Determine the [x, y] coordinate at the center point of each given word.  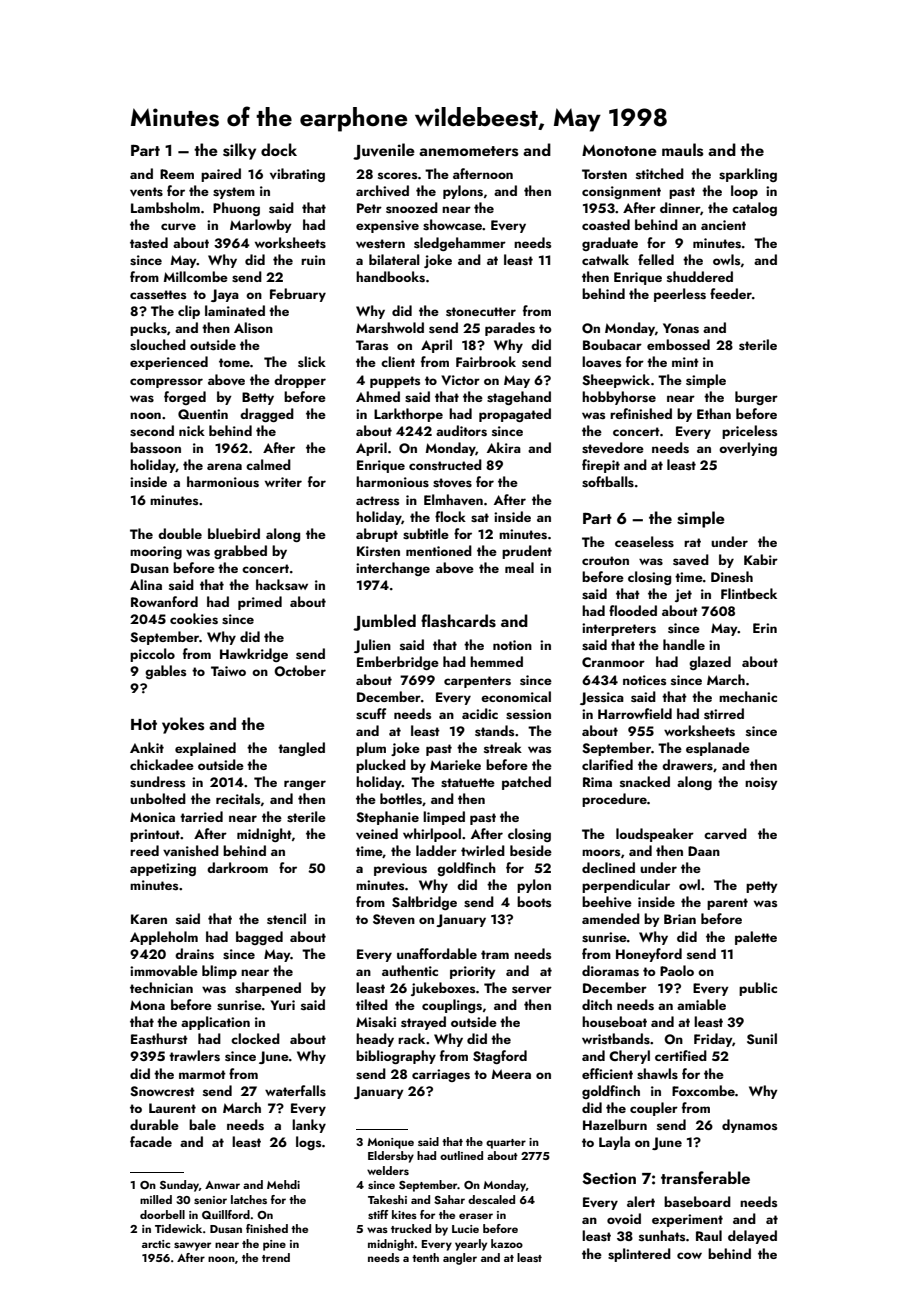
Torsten [604, 174]
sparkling [748, 175]
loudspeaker [655, 835]
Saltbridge [424, 903]
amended [611, 918]
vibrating [297, 175]
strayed [423, 1023]
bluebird [234, 533]
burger [756, 398]
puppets [395, 382]
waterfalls [295, 1090]
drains [194, 954]
